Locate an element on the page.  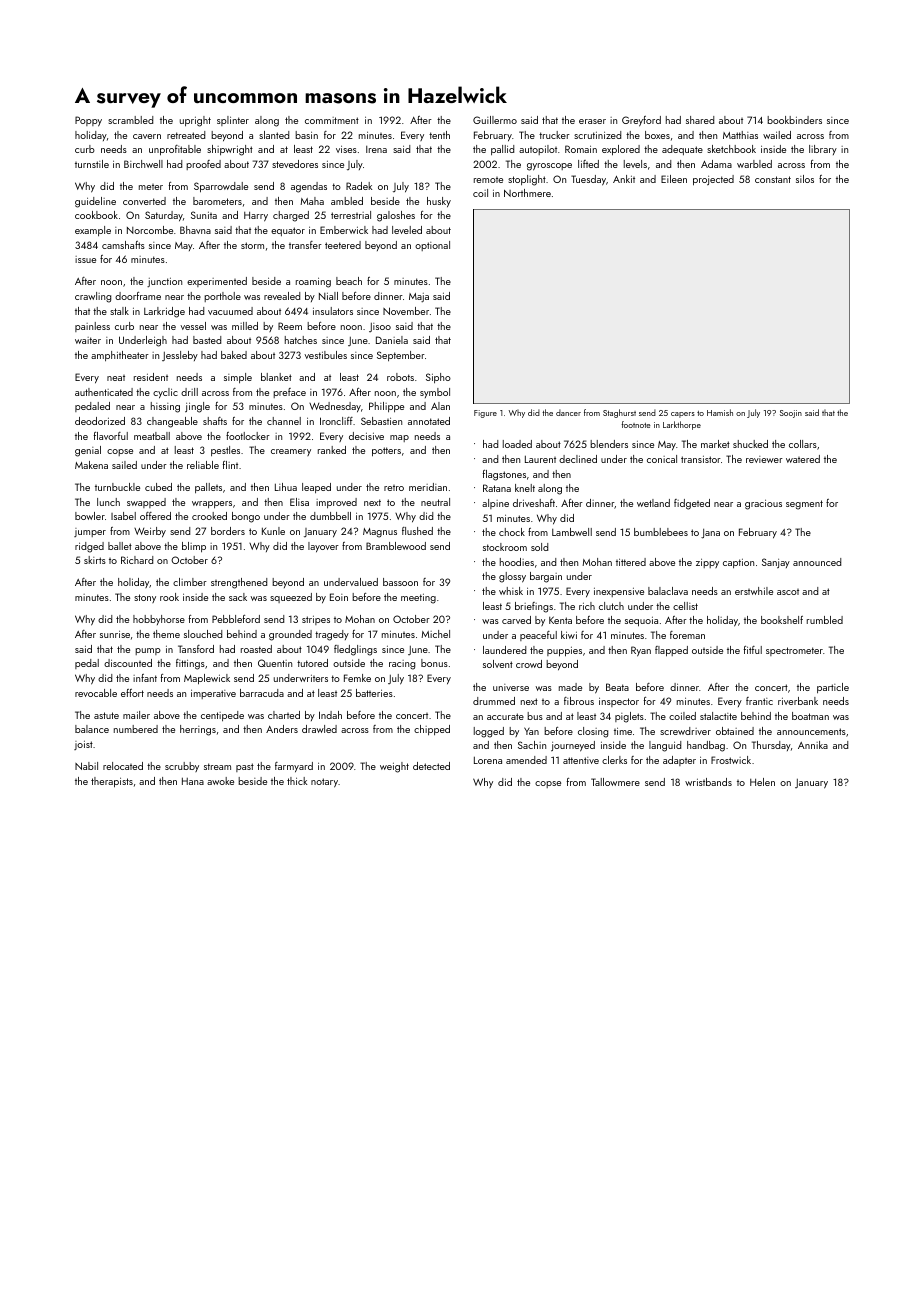
constant is located at coordinates (773, 179).
